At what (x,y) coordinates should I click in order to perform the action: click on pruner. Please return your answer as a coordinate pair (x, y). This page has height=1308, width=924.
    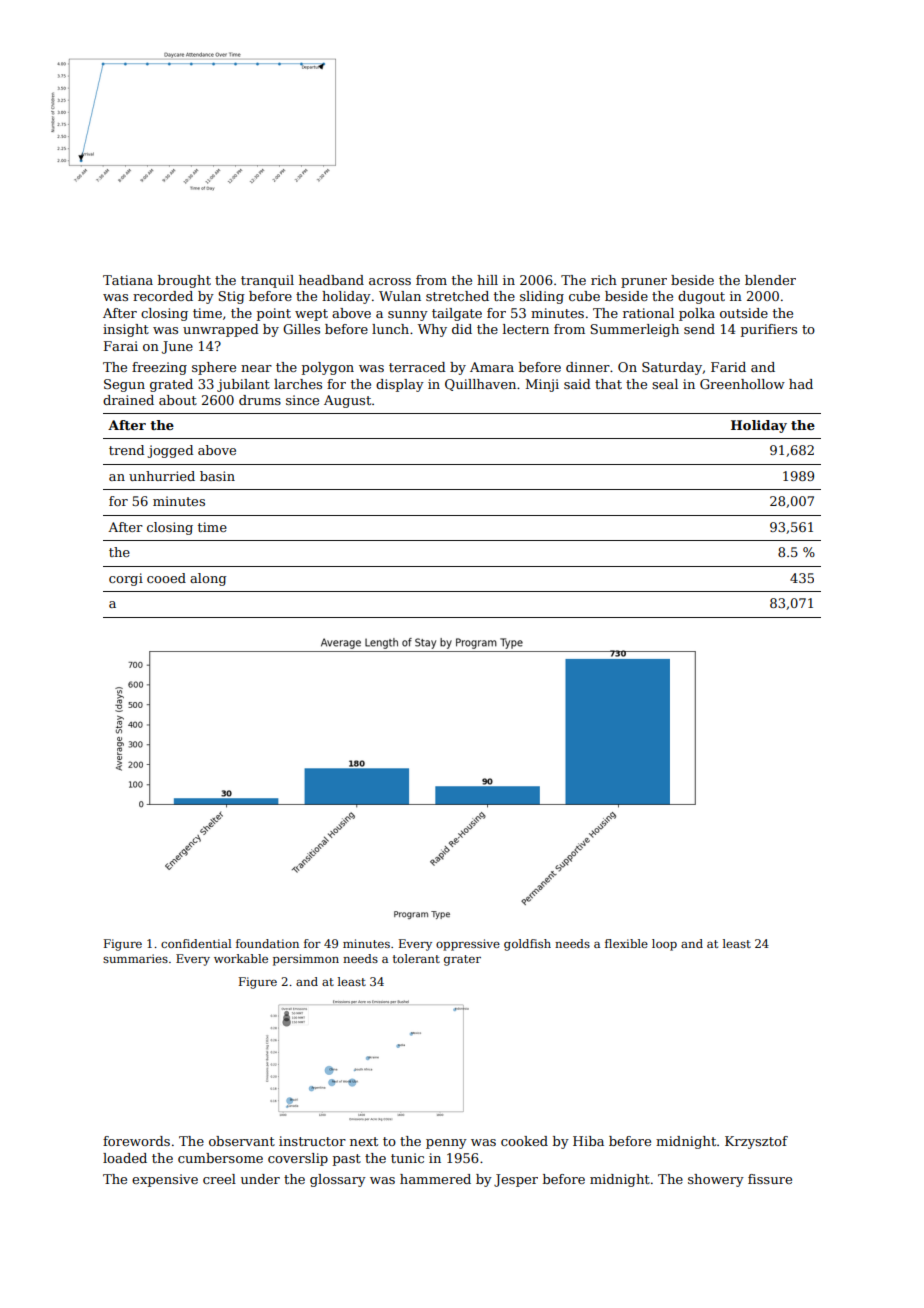
    Looking at the image, I should click on (644, 283).
